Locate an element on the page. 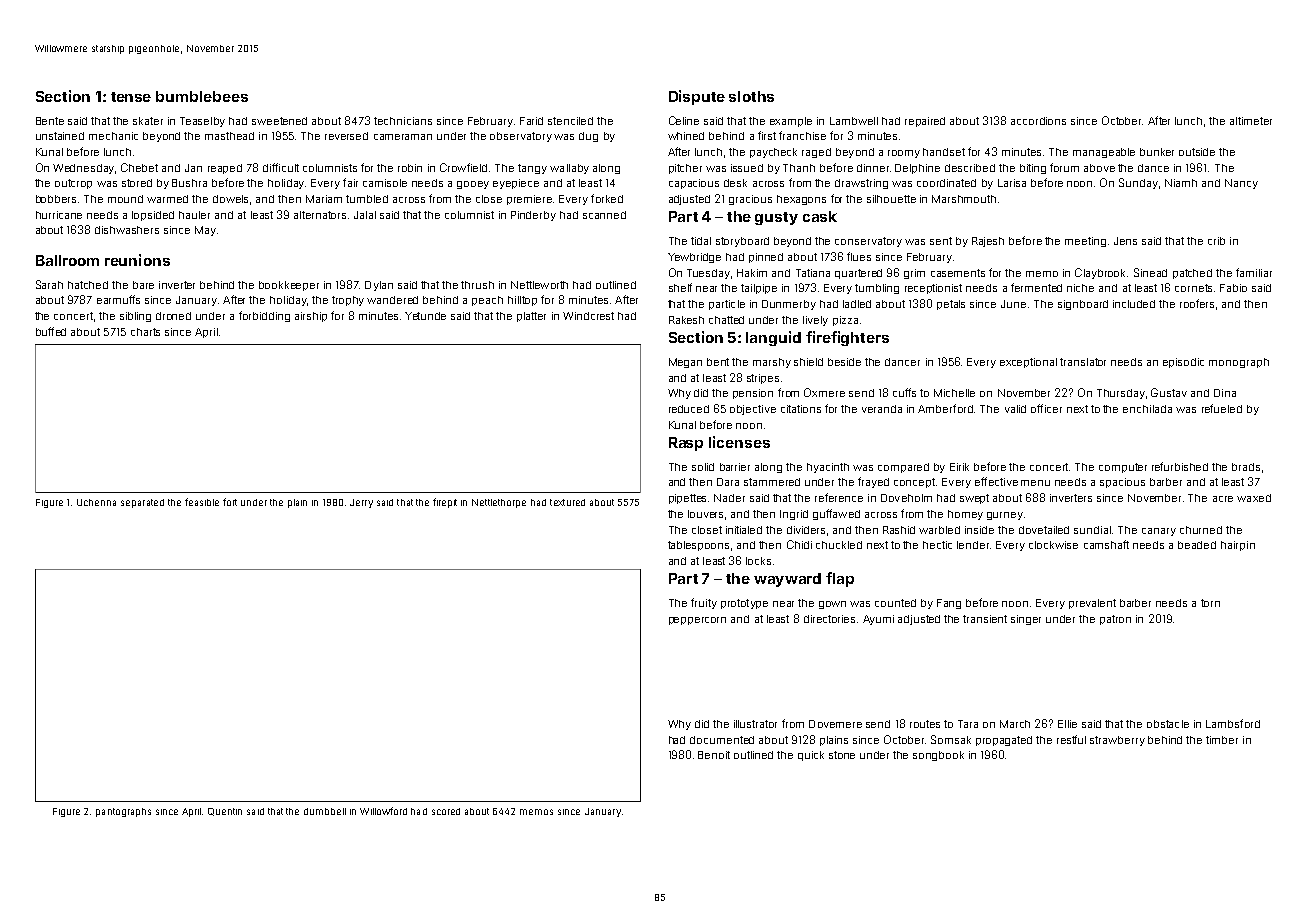 This page has height=924, width=1308. Pinderby is located at coordinates (533, 216).
